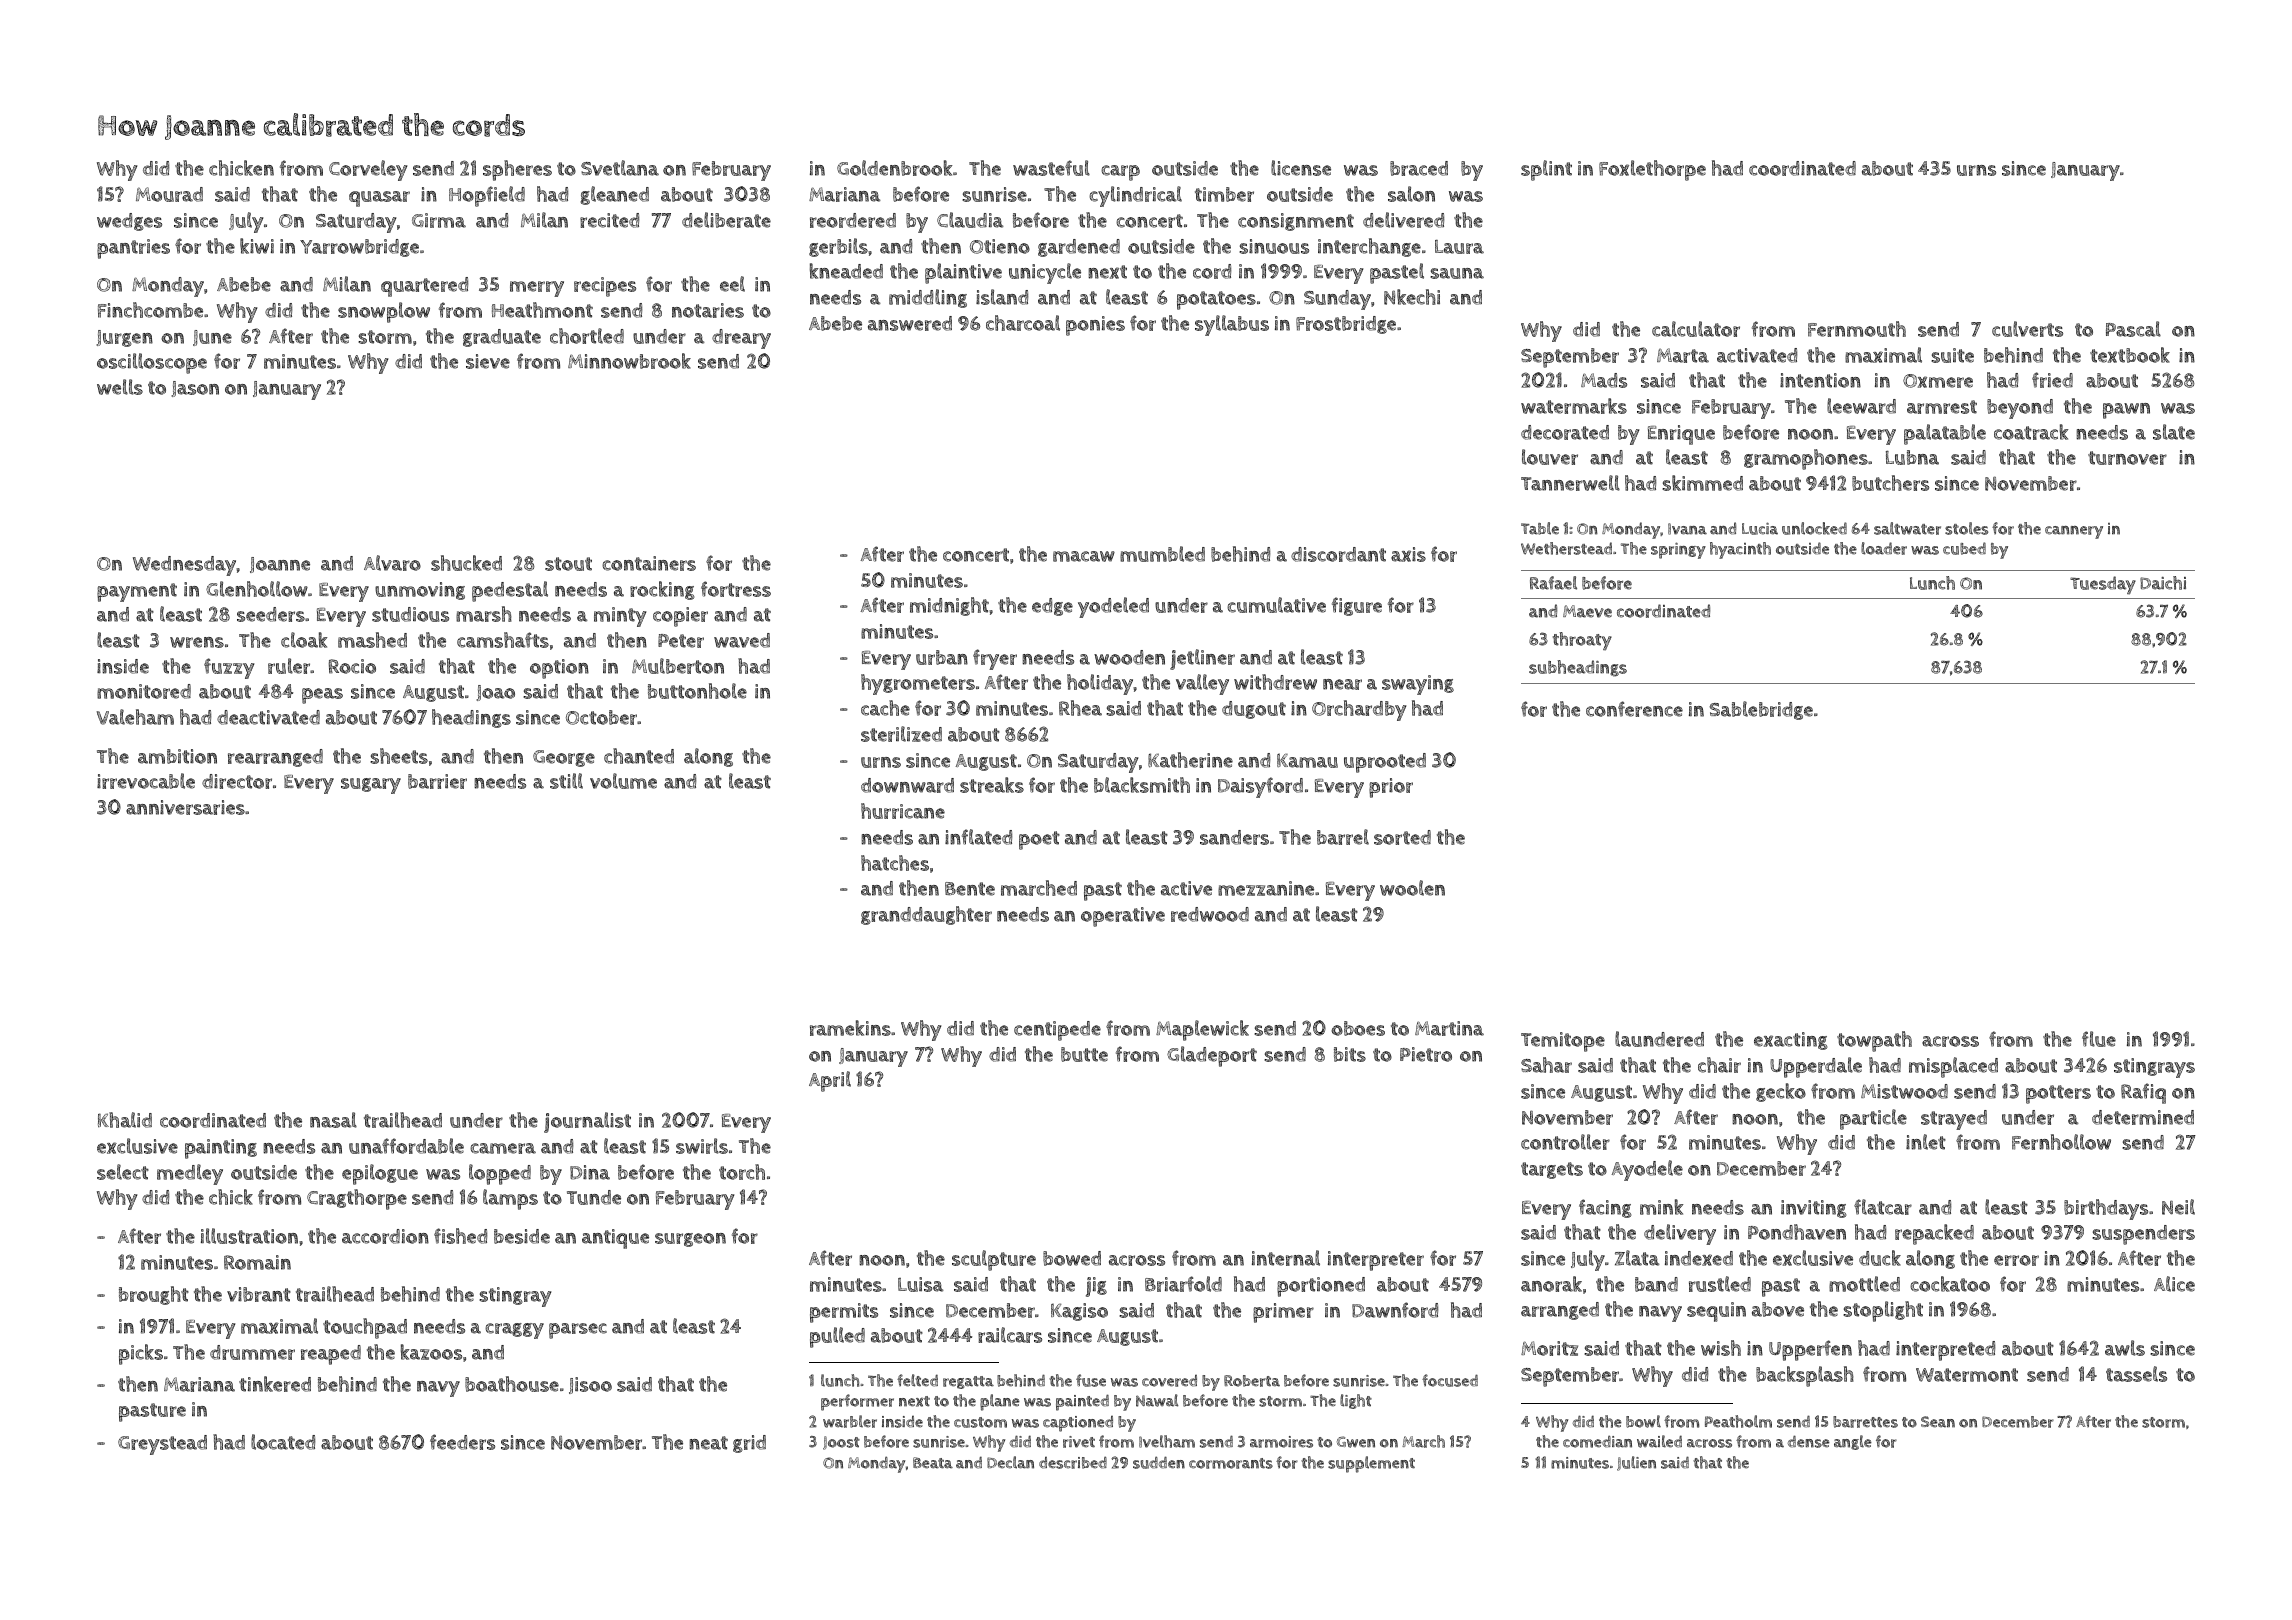 Image resolution: width=2292 pixels, height=1620 pixels. I want to click on holiday, so click(1100, 684).
